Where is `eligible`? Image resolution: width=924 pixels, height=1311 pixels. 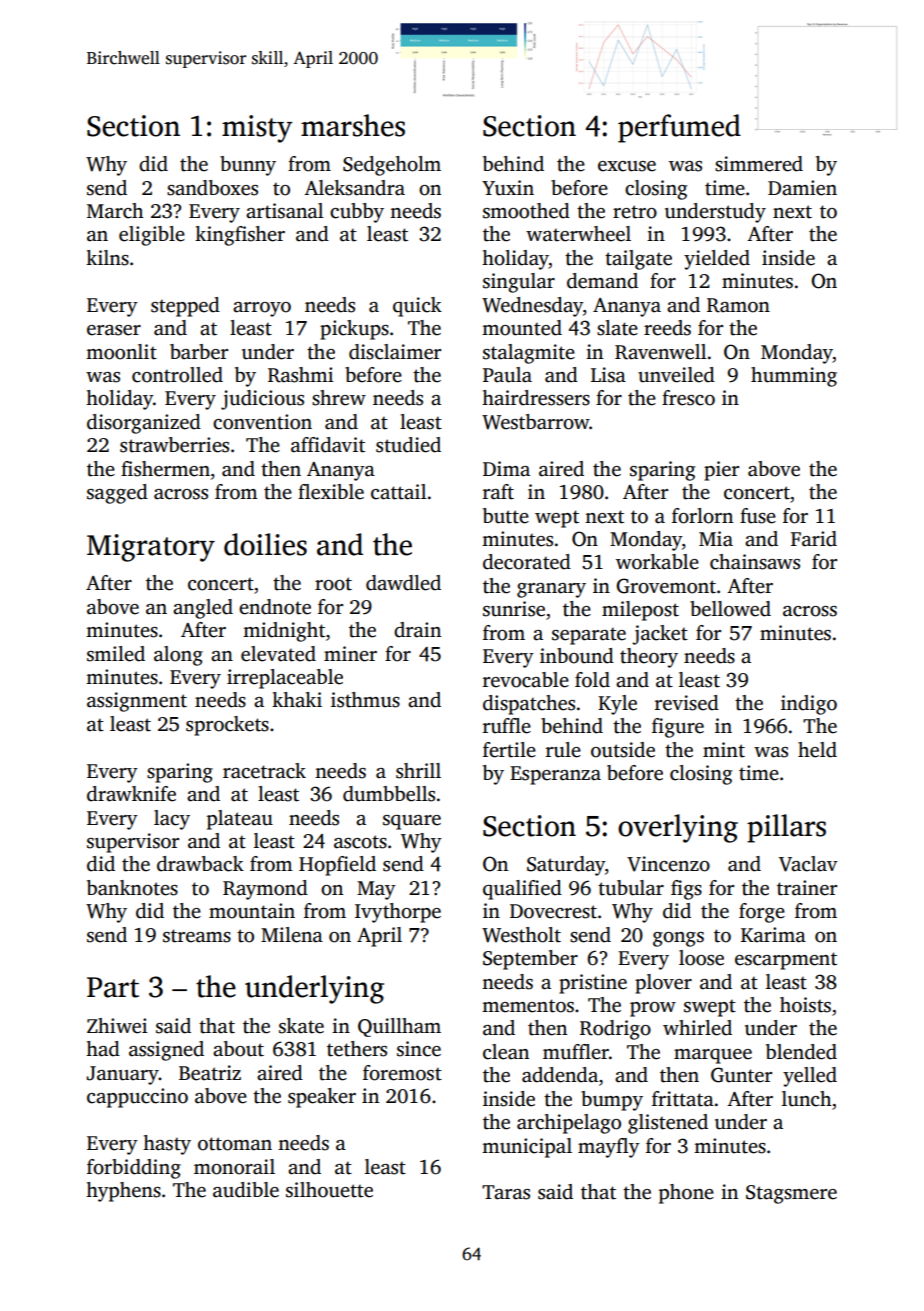
eligible is located at coordinates (152, 236).
